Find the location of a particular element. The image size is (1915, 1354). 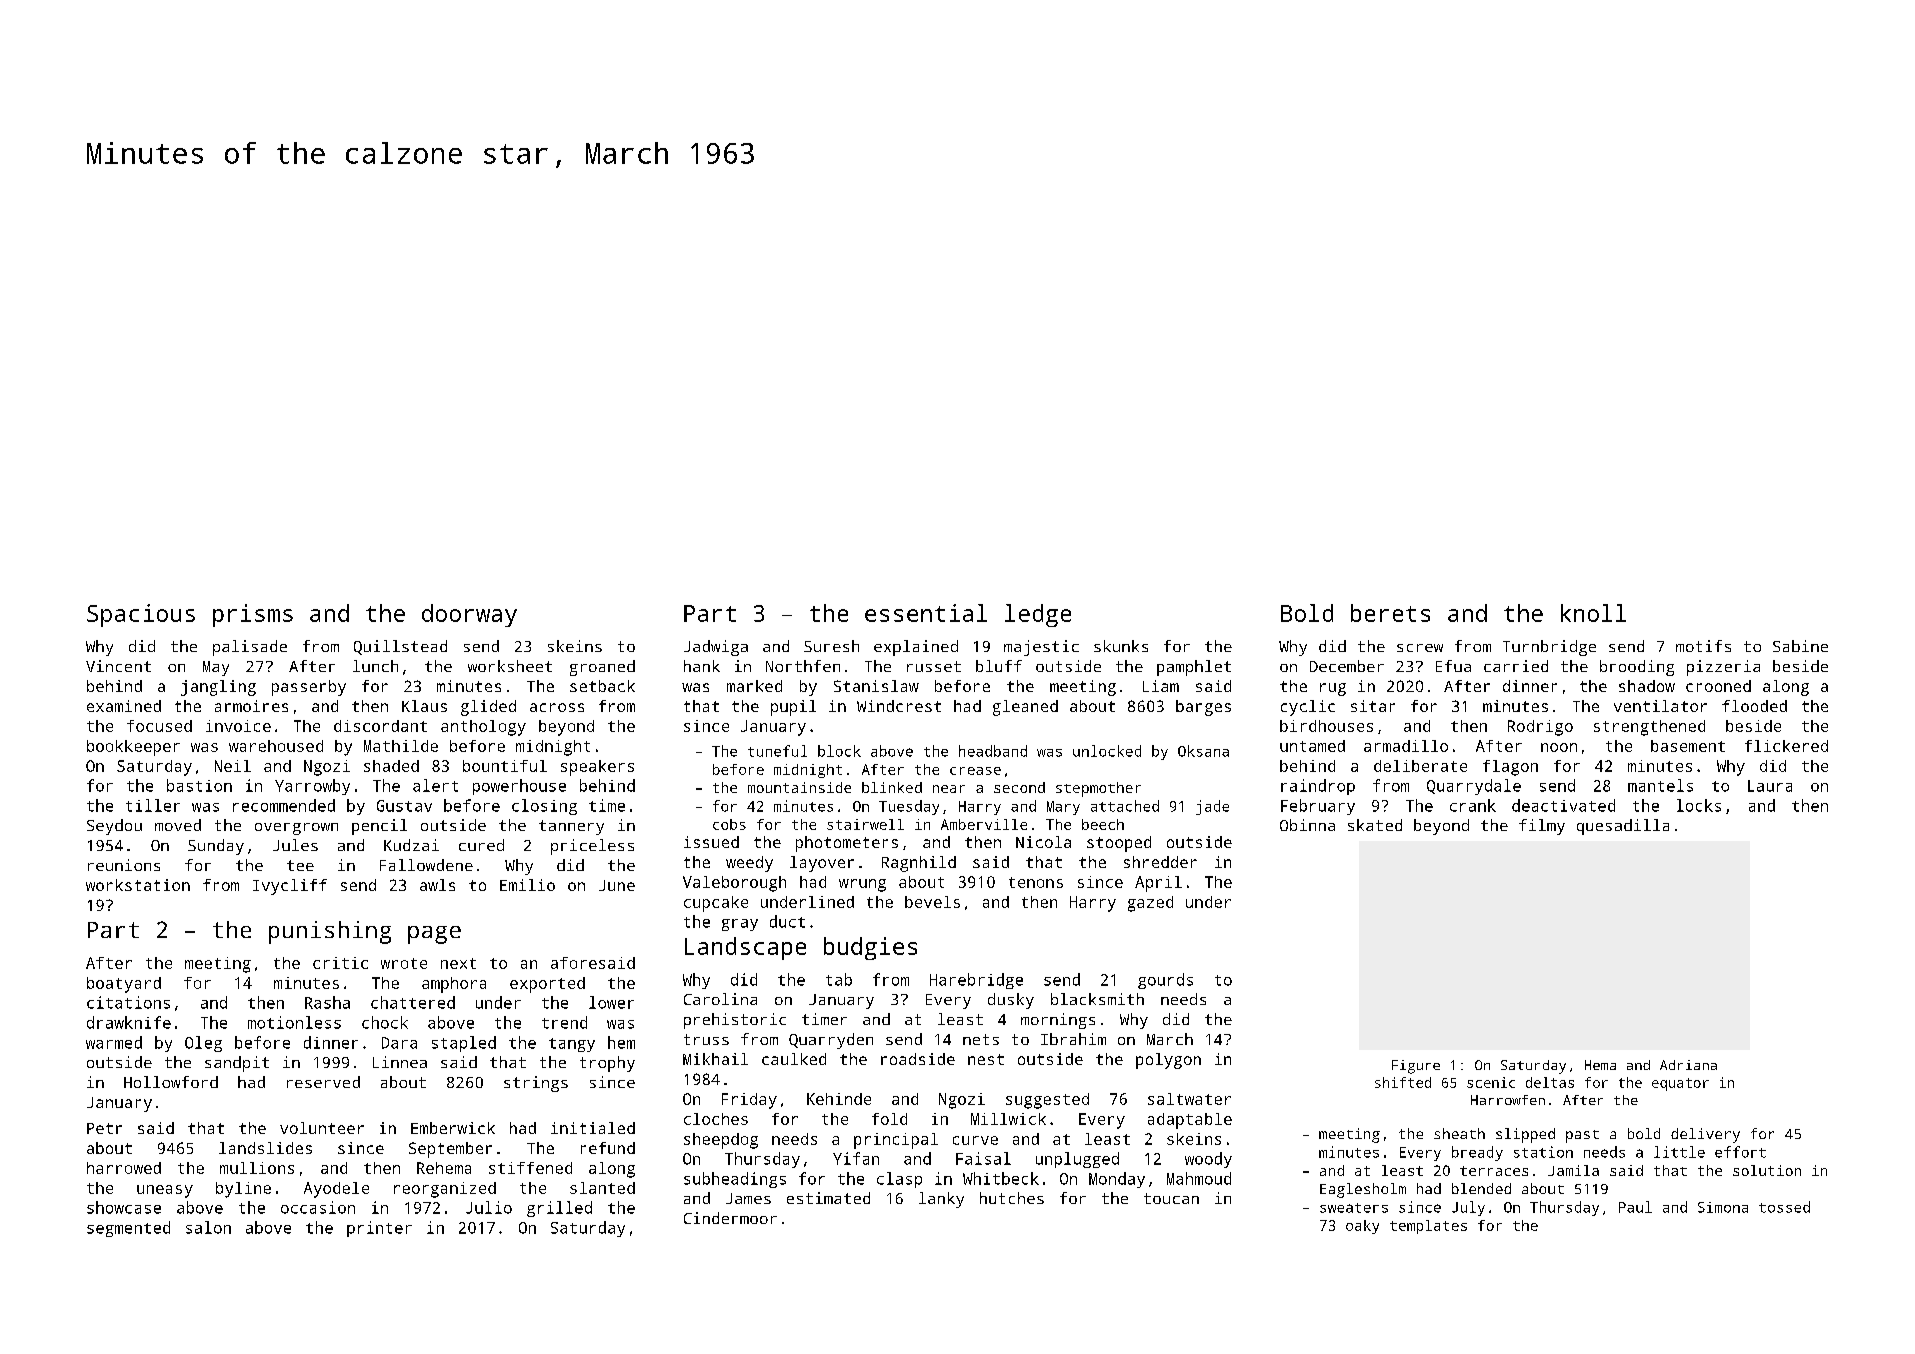

mountainside is located at coordinates (799, 787).
